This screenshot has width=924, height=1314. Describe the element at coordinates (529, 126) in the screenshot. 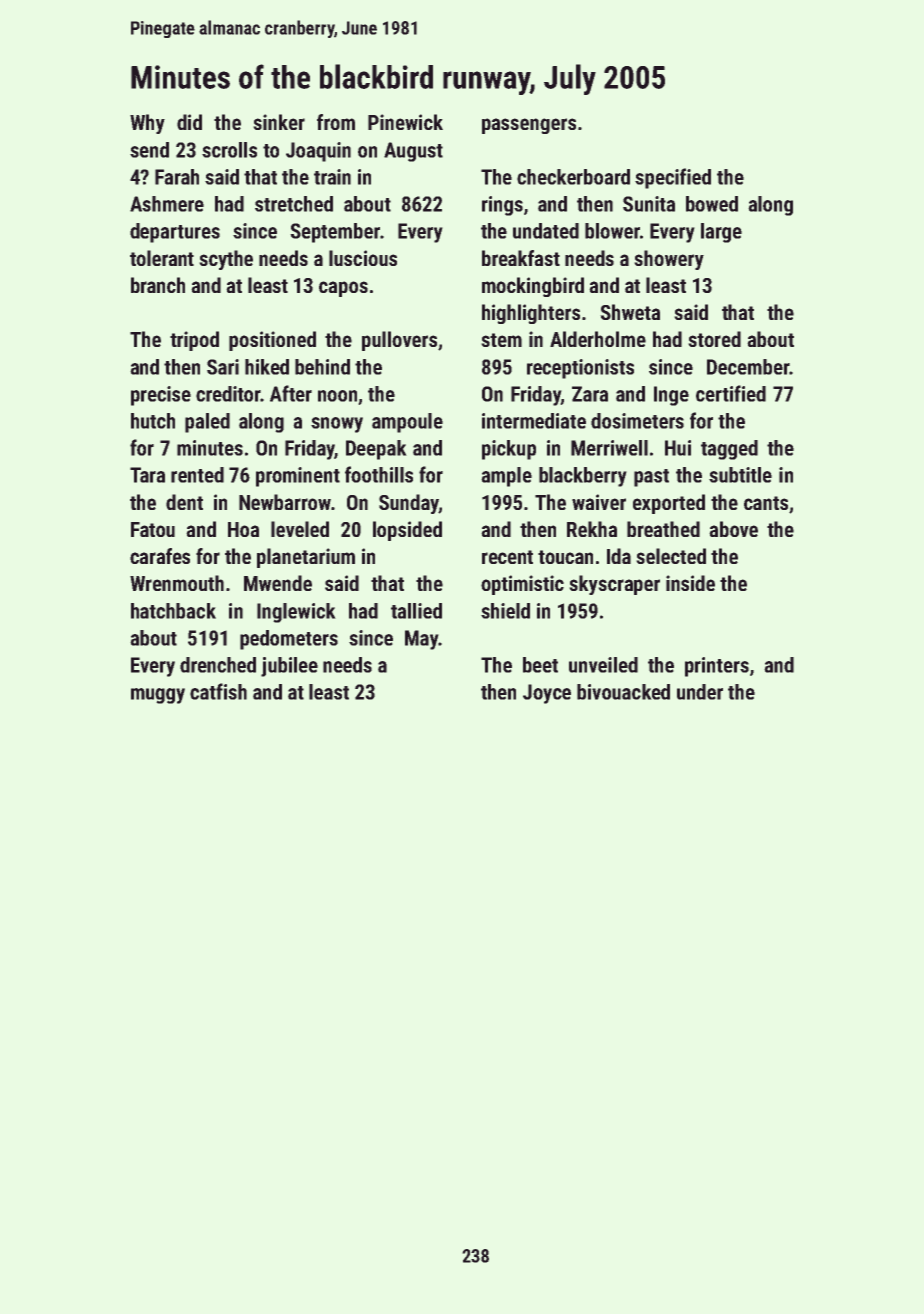

I see `passengers` at that location.
